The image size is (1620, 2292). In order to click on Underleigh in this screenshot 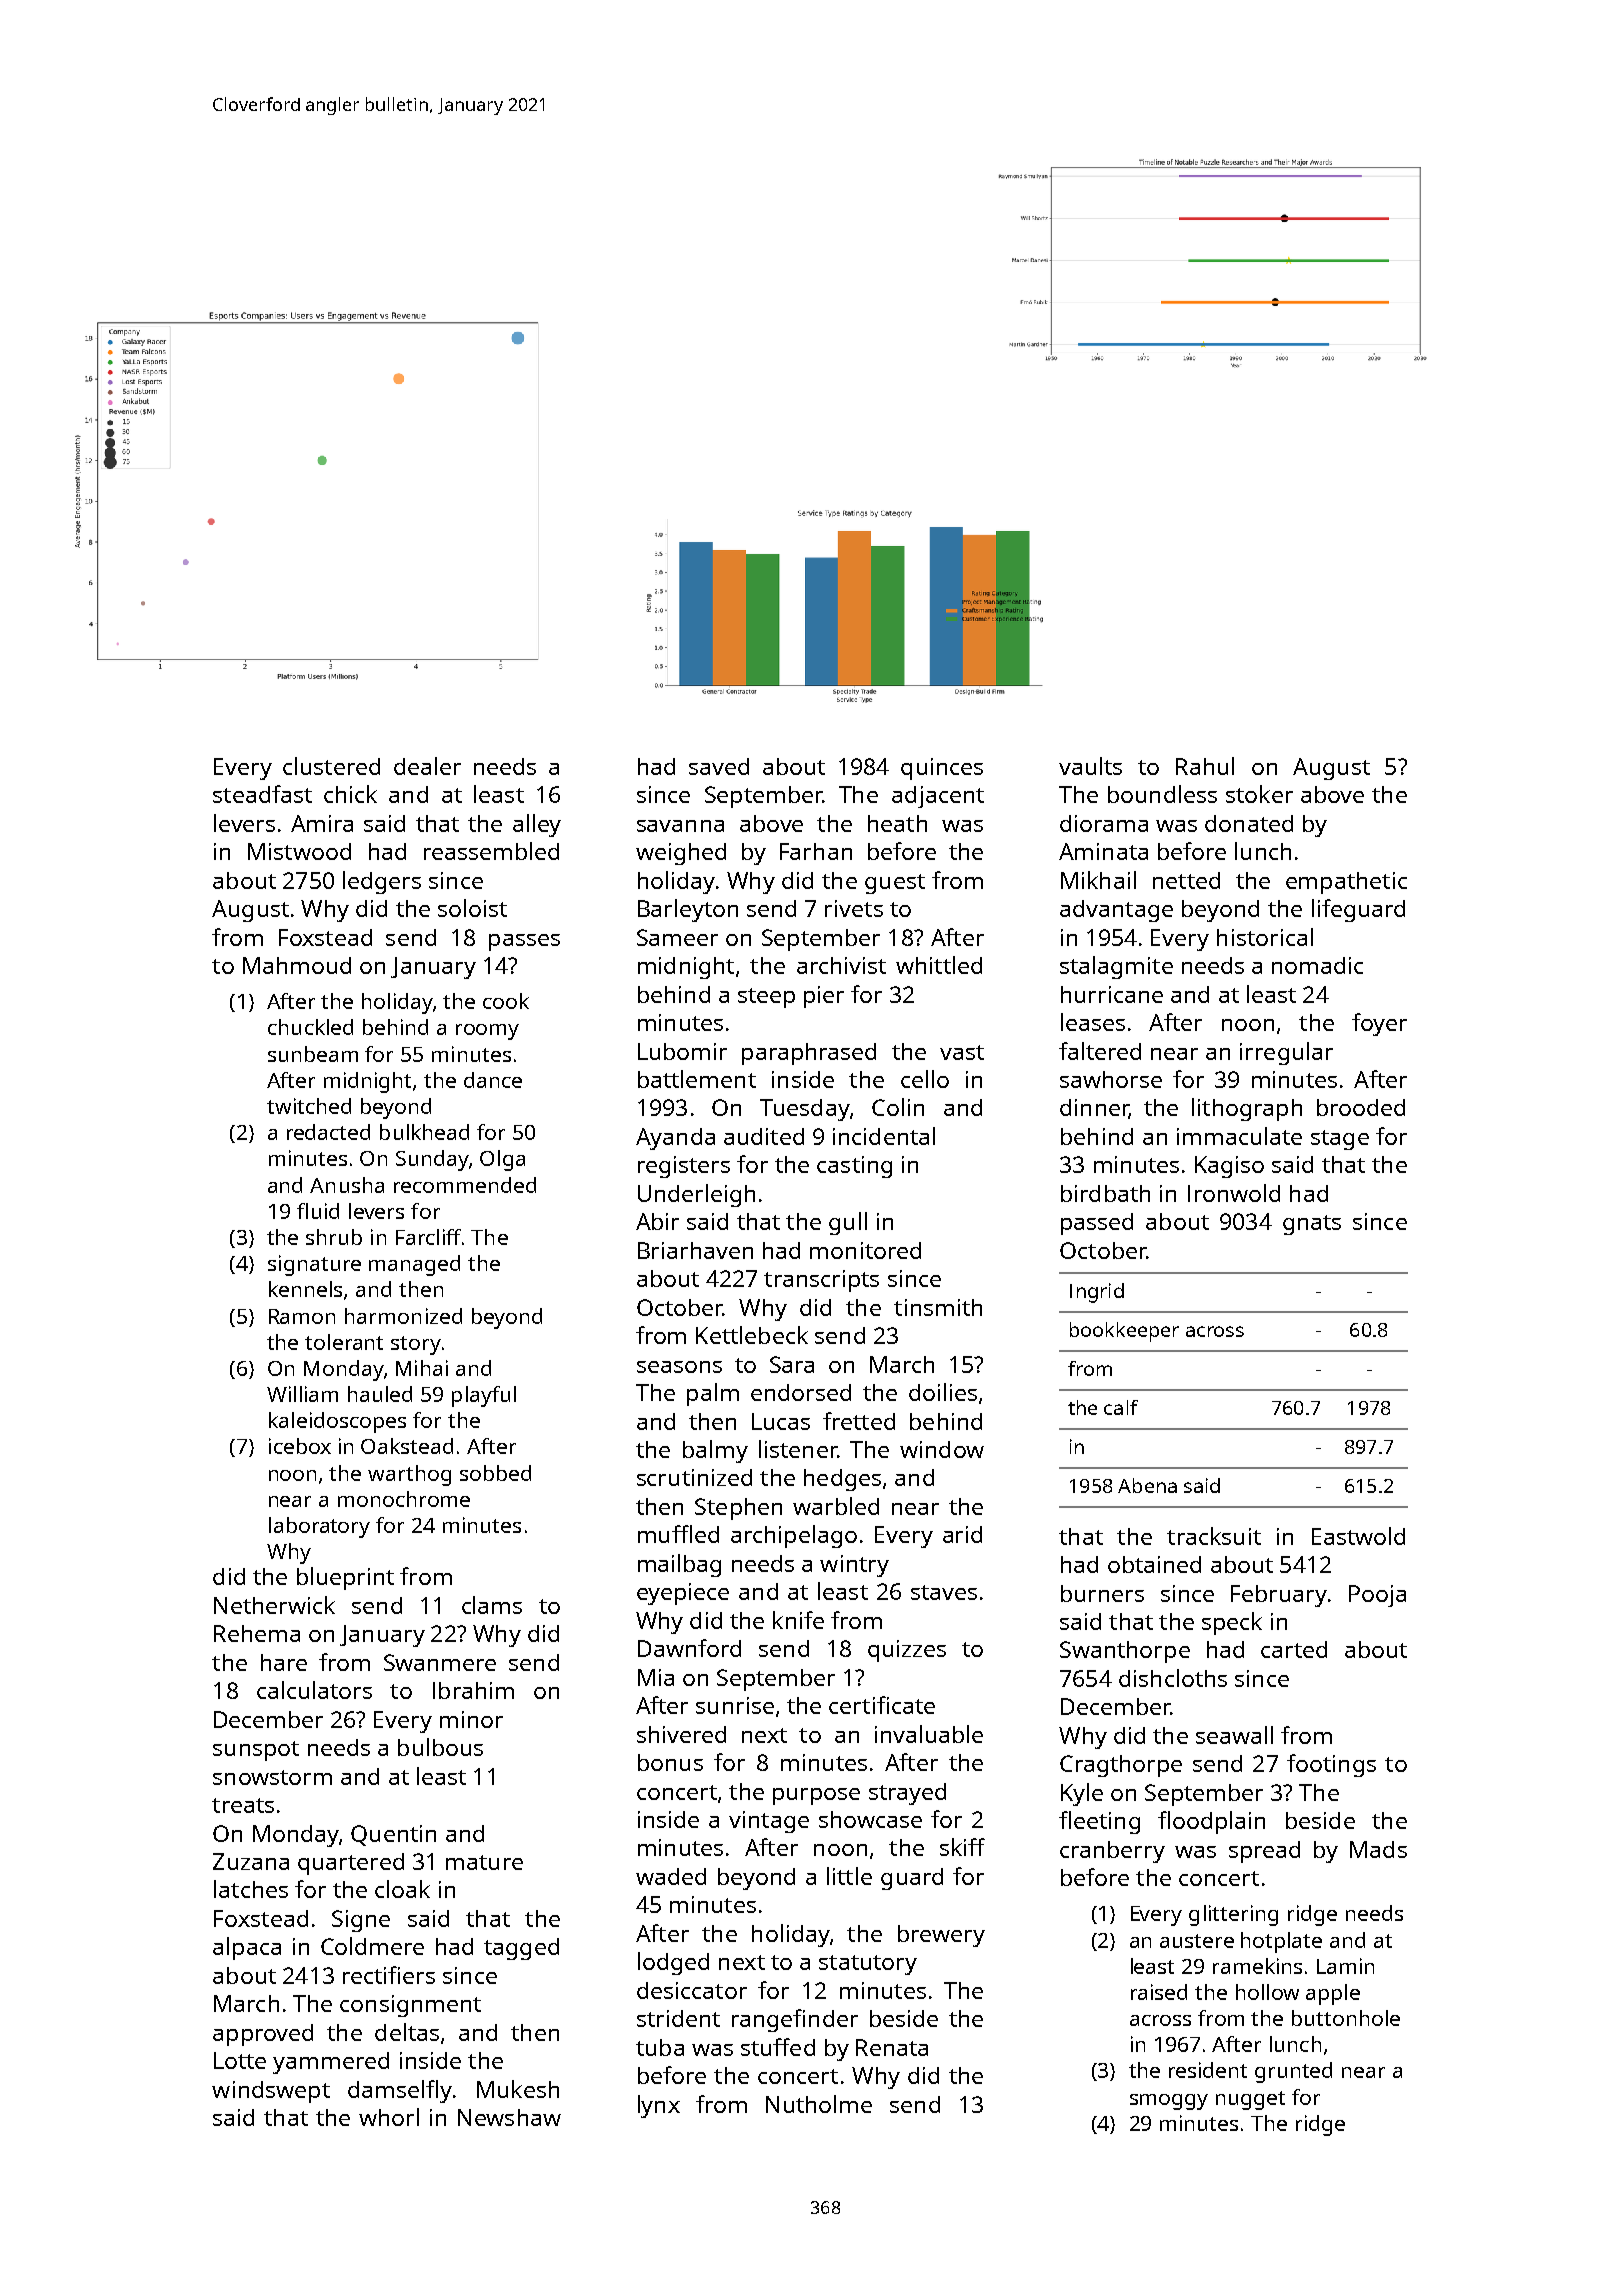, I will do `click(696, 1195)`.
